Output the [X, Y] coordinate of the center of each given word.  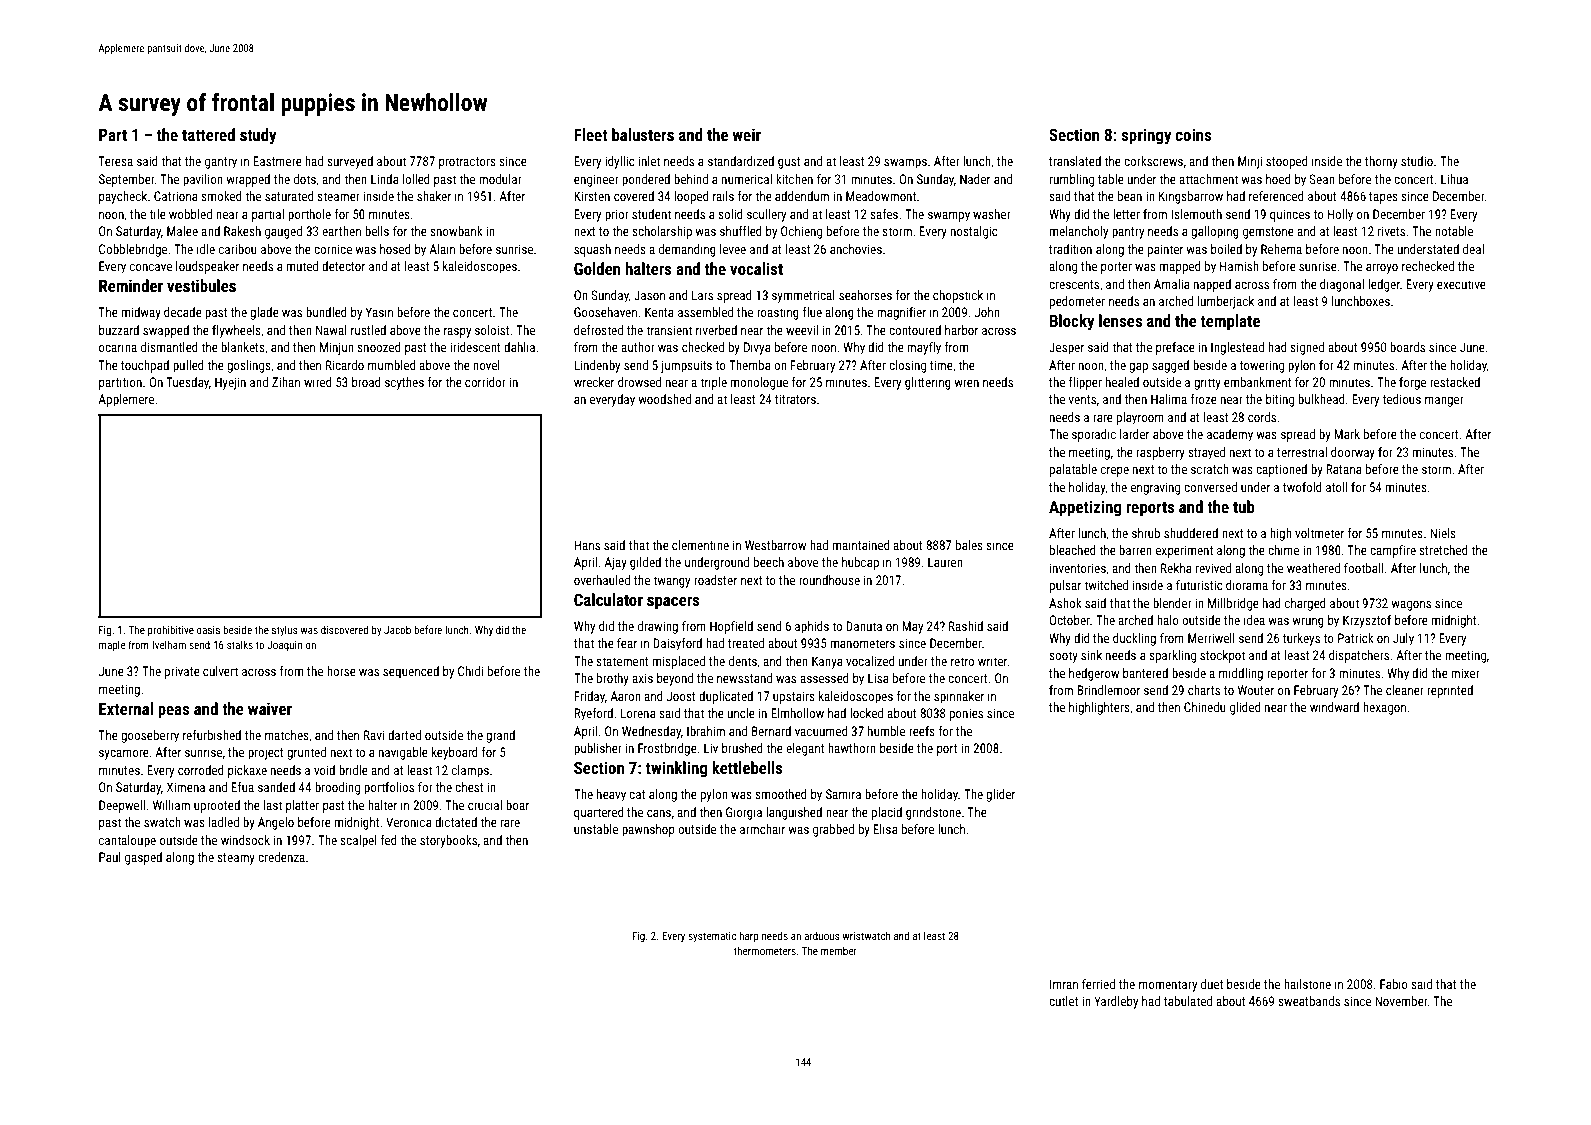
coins [1193, 134]
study [258, 136]
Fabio [1394, 984]
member [839, 950]
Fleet [590, 134]
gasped [143, 858]
